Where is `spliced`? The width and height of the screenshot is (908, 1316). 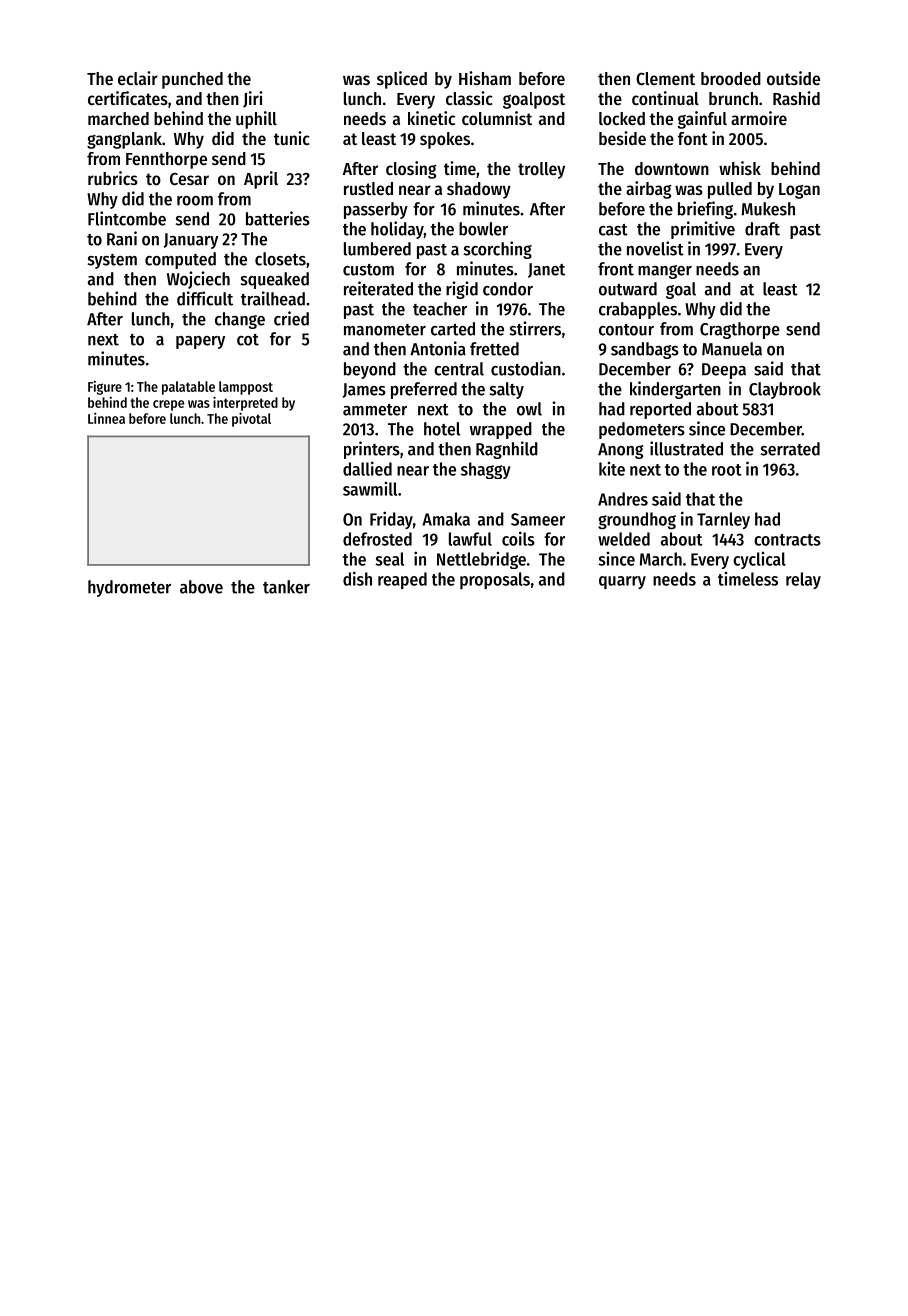
spliced is located at coordinates (402, 80).
